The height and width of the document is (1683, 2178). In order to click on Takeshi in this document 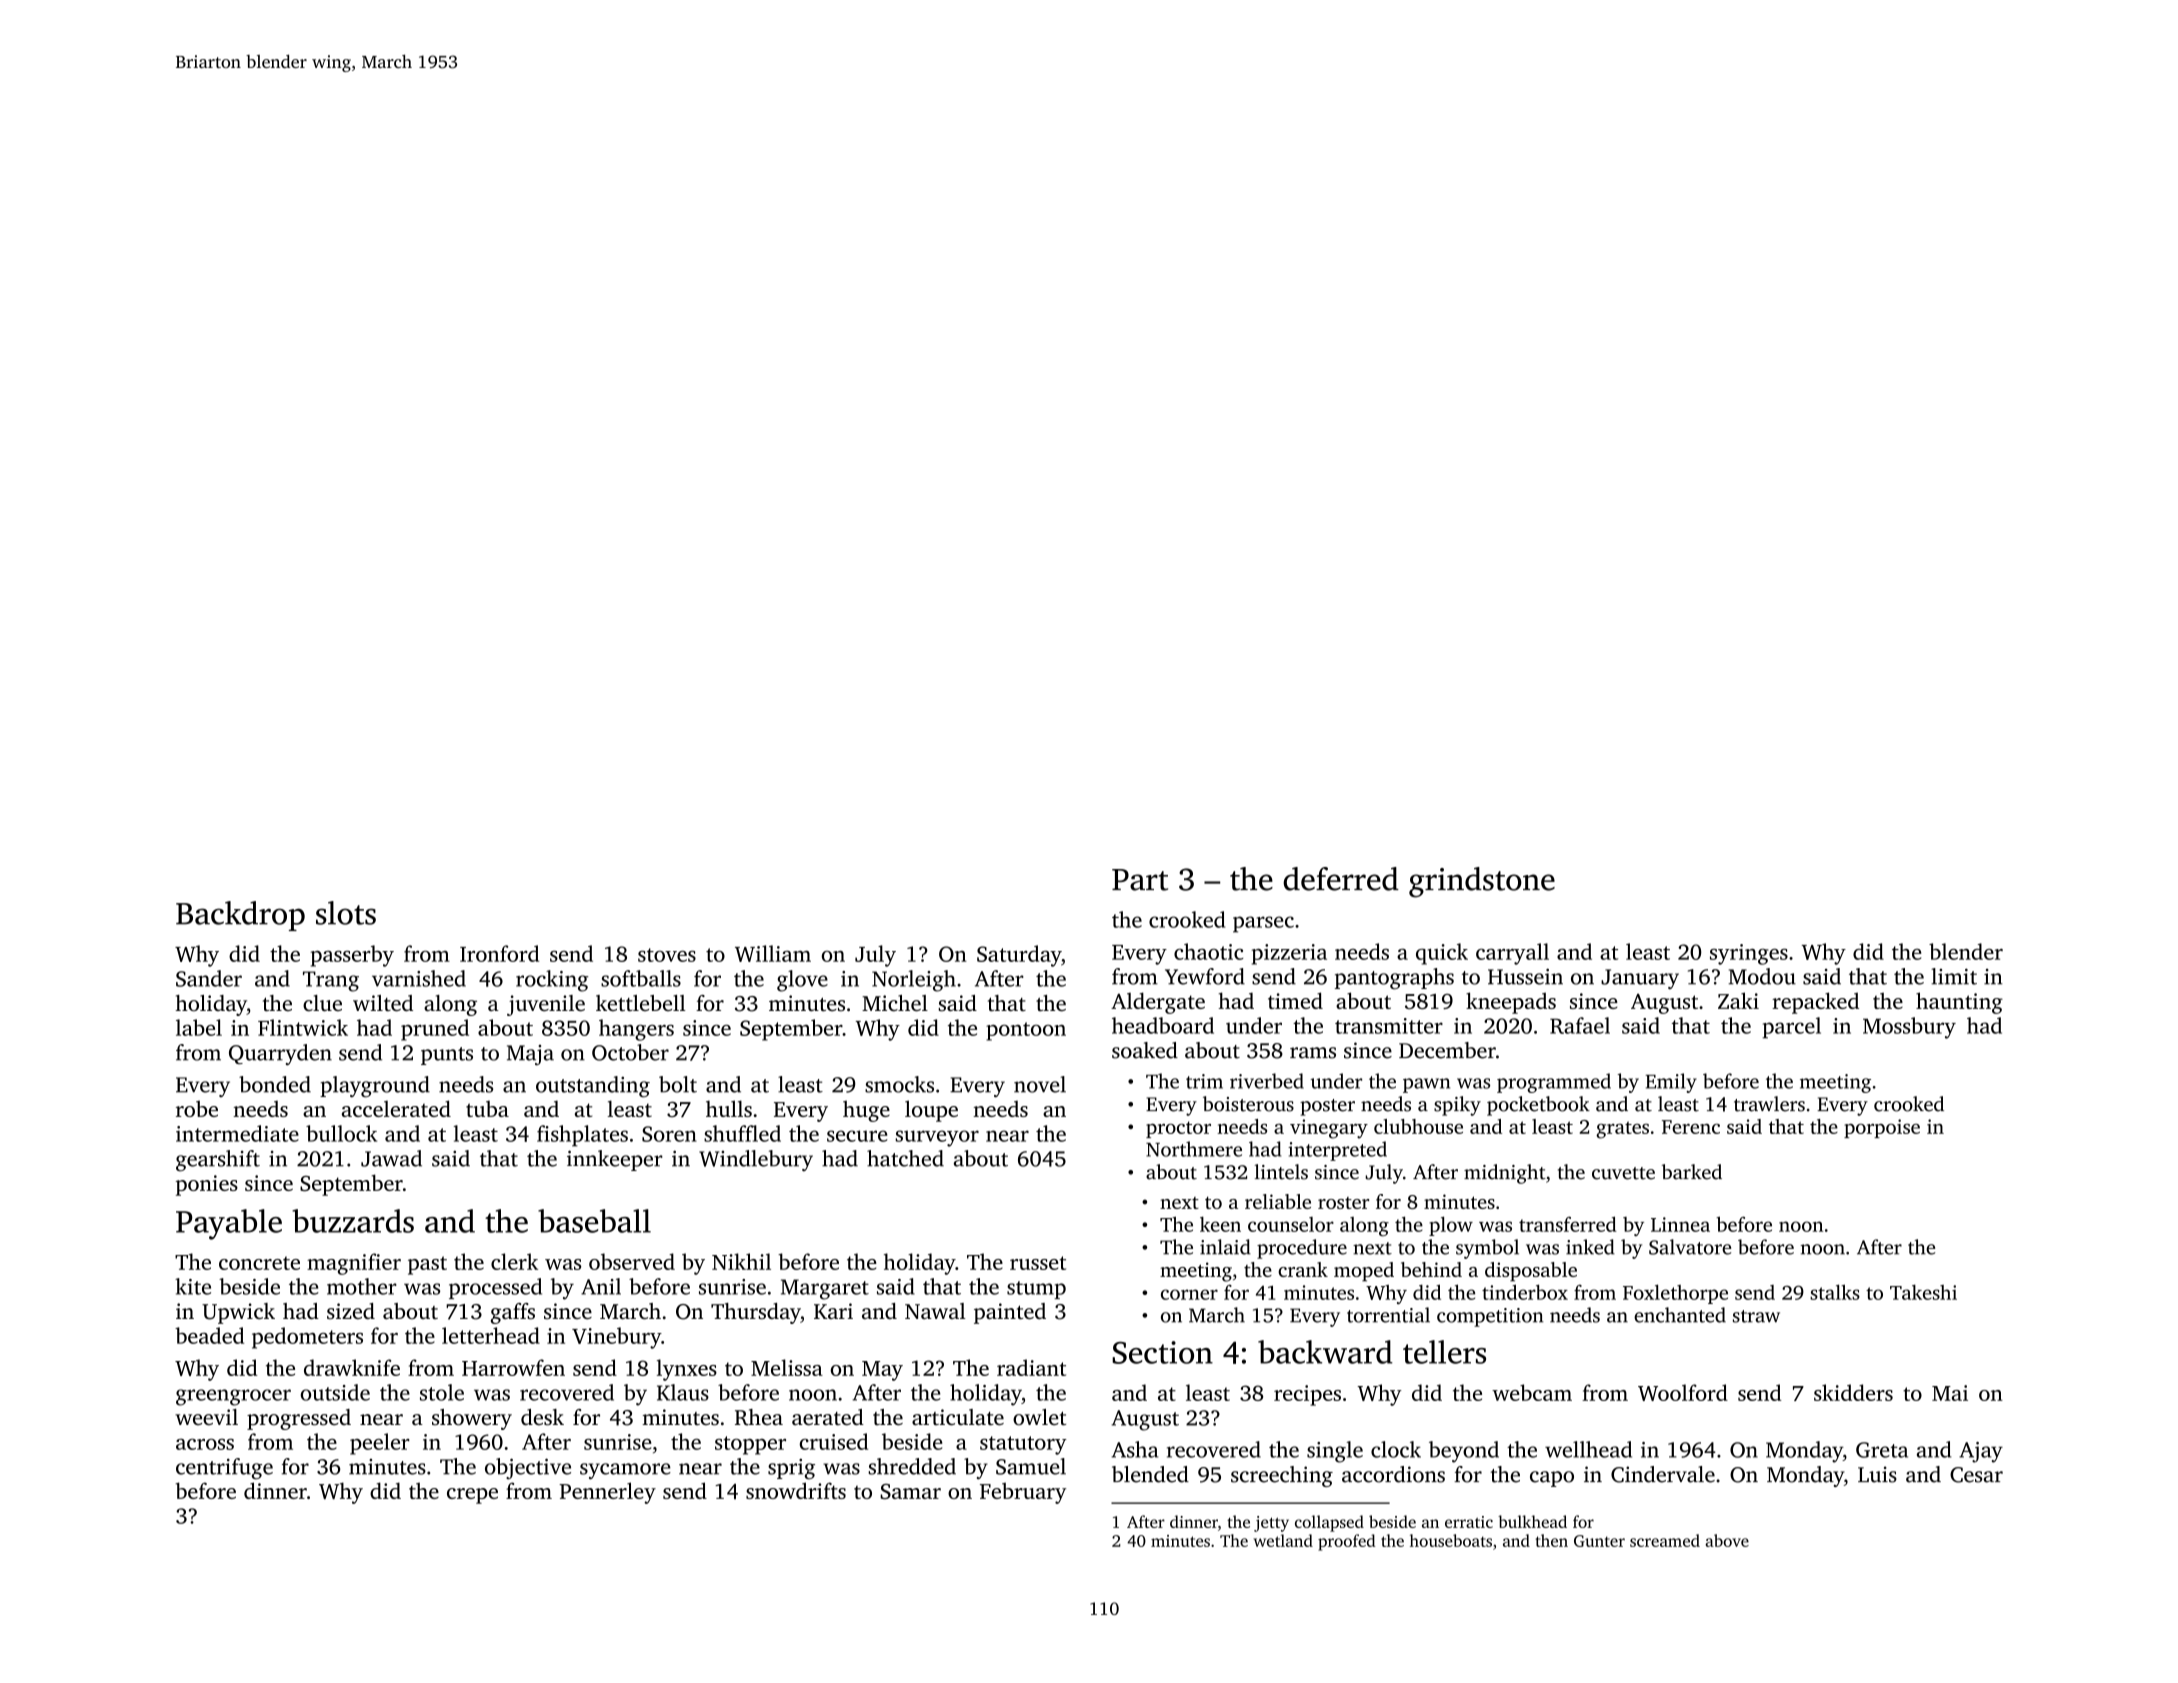, I will do `click(1923, 1292)`.
